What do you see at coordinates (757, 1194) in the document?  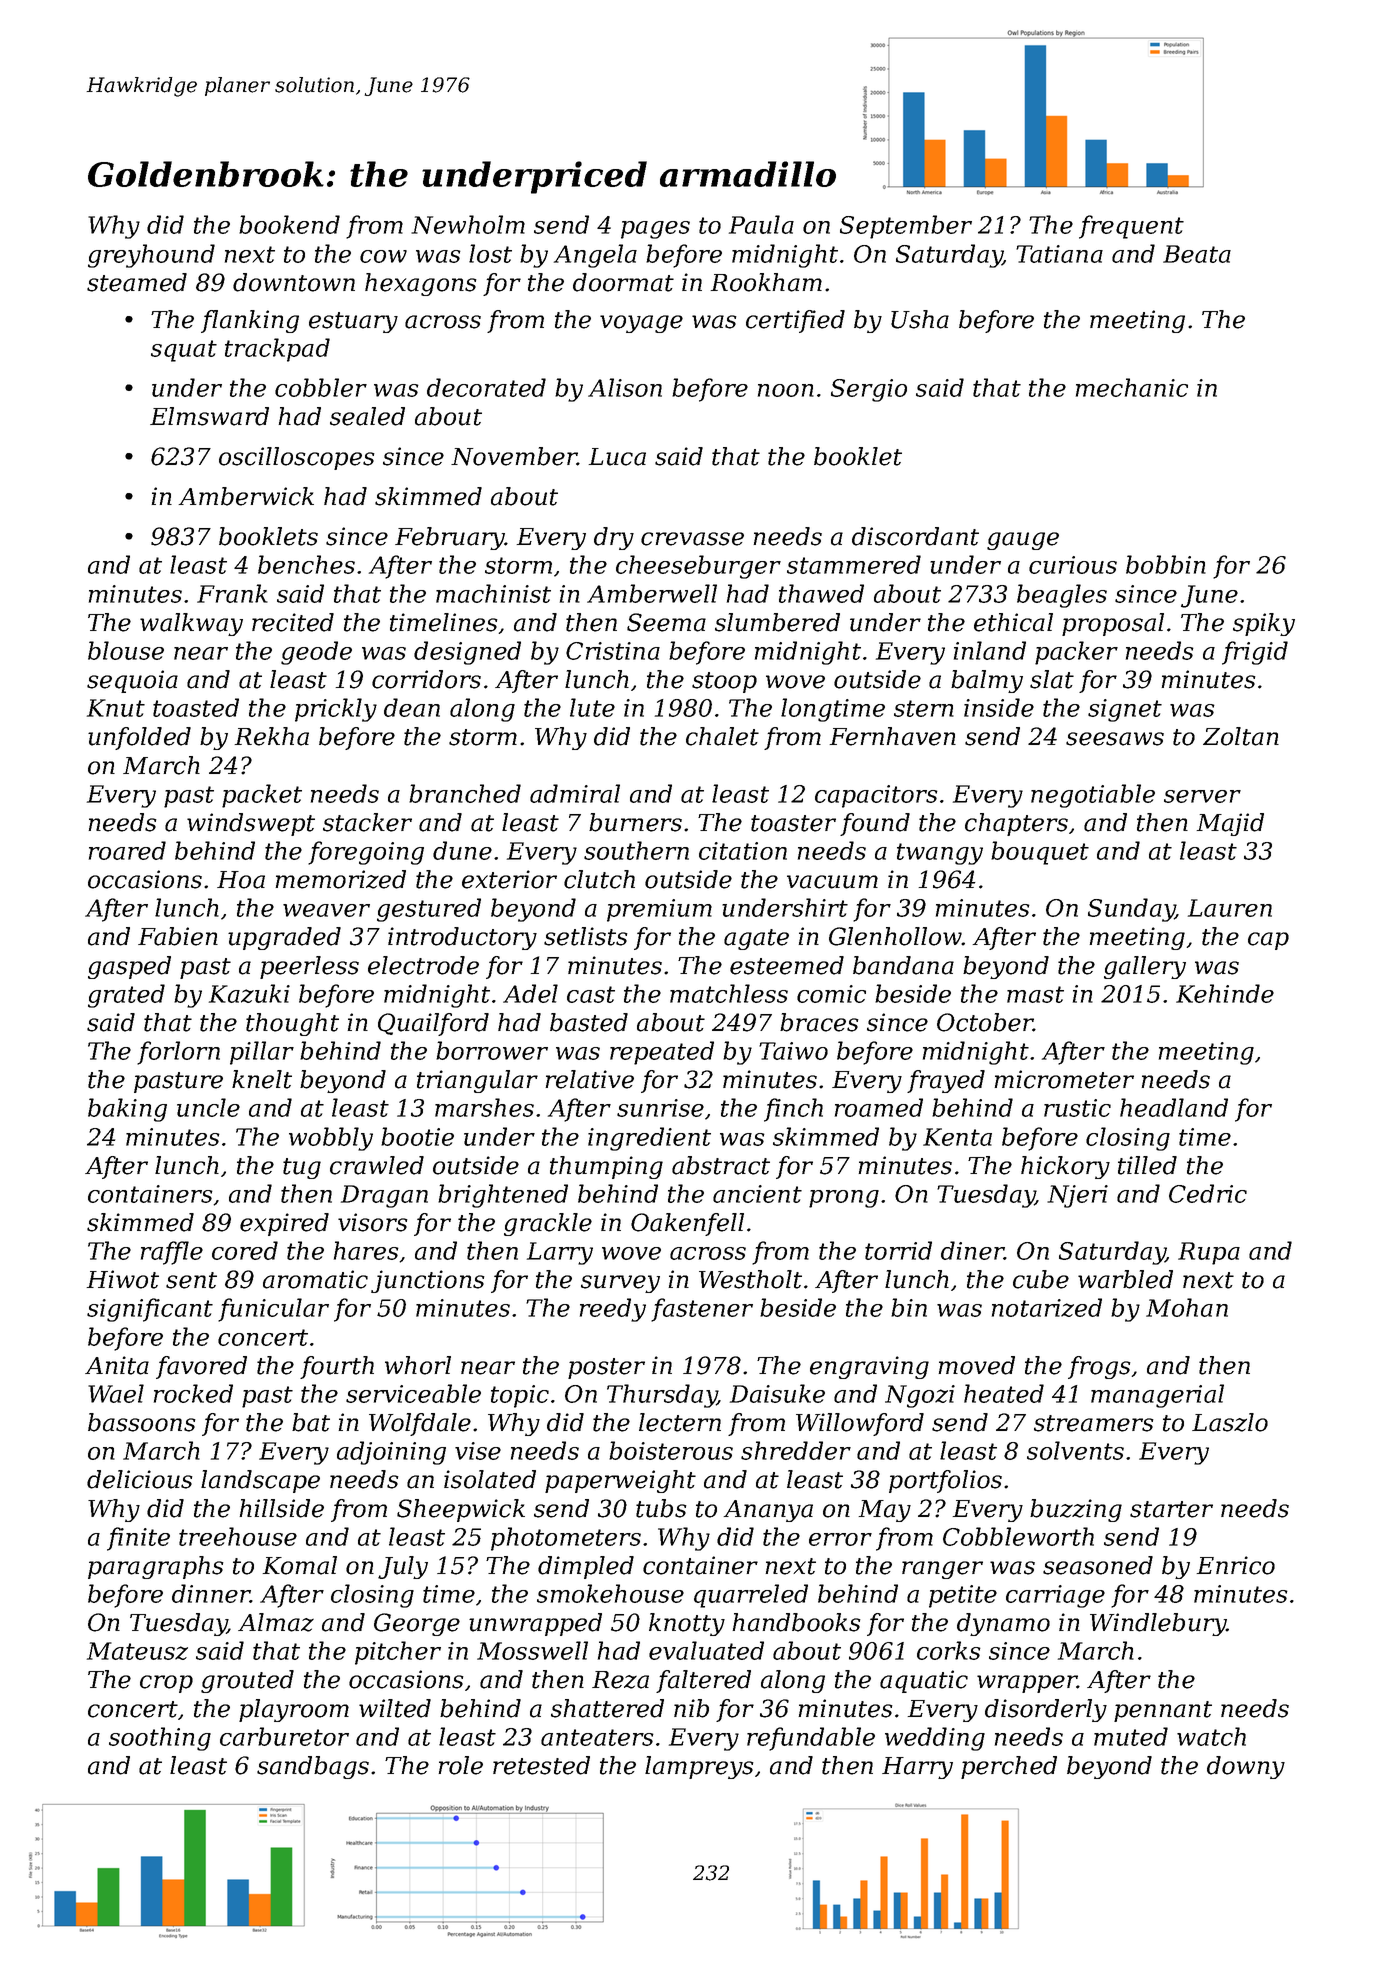 I see `ancient` at bounding box center [757, 1194].
